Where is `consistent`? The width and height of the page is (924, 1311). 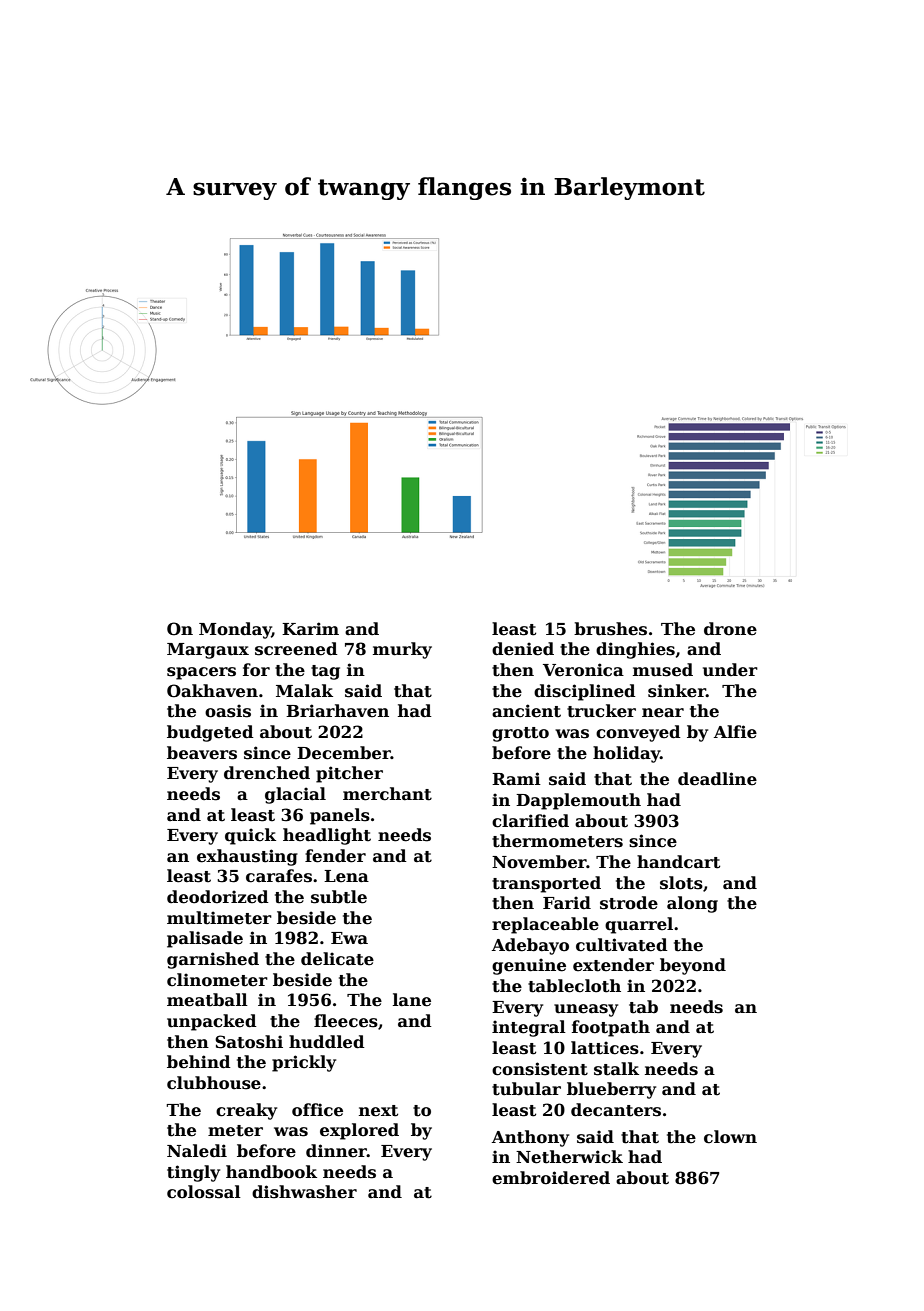
consistent is located at coordinates (540, 1069).
